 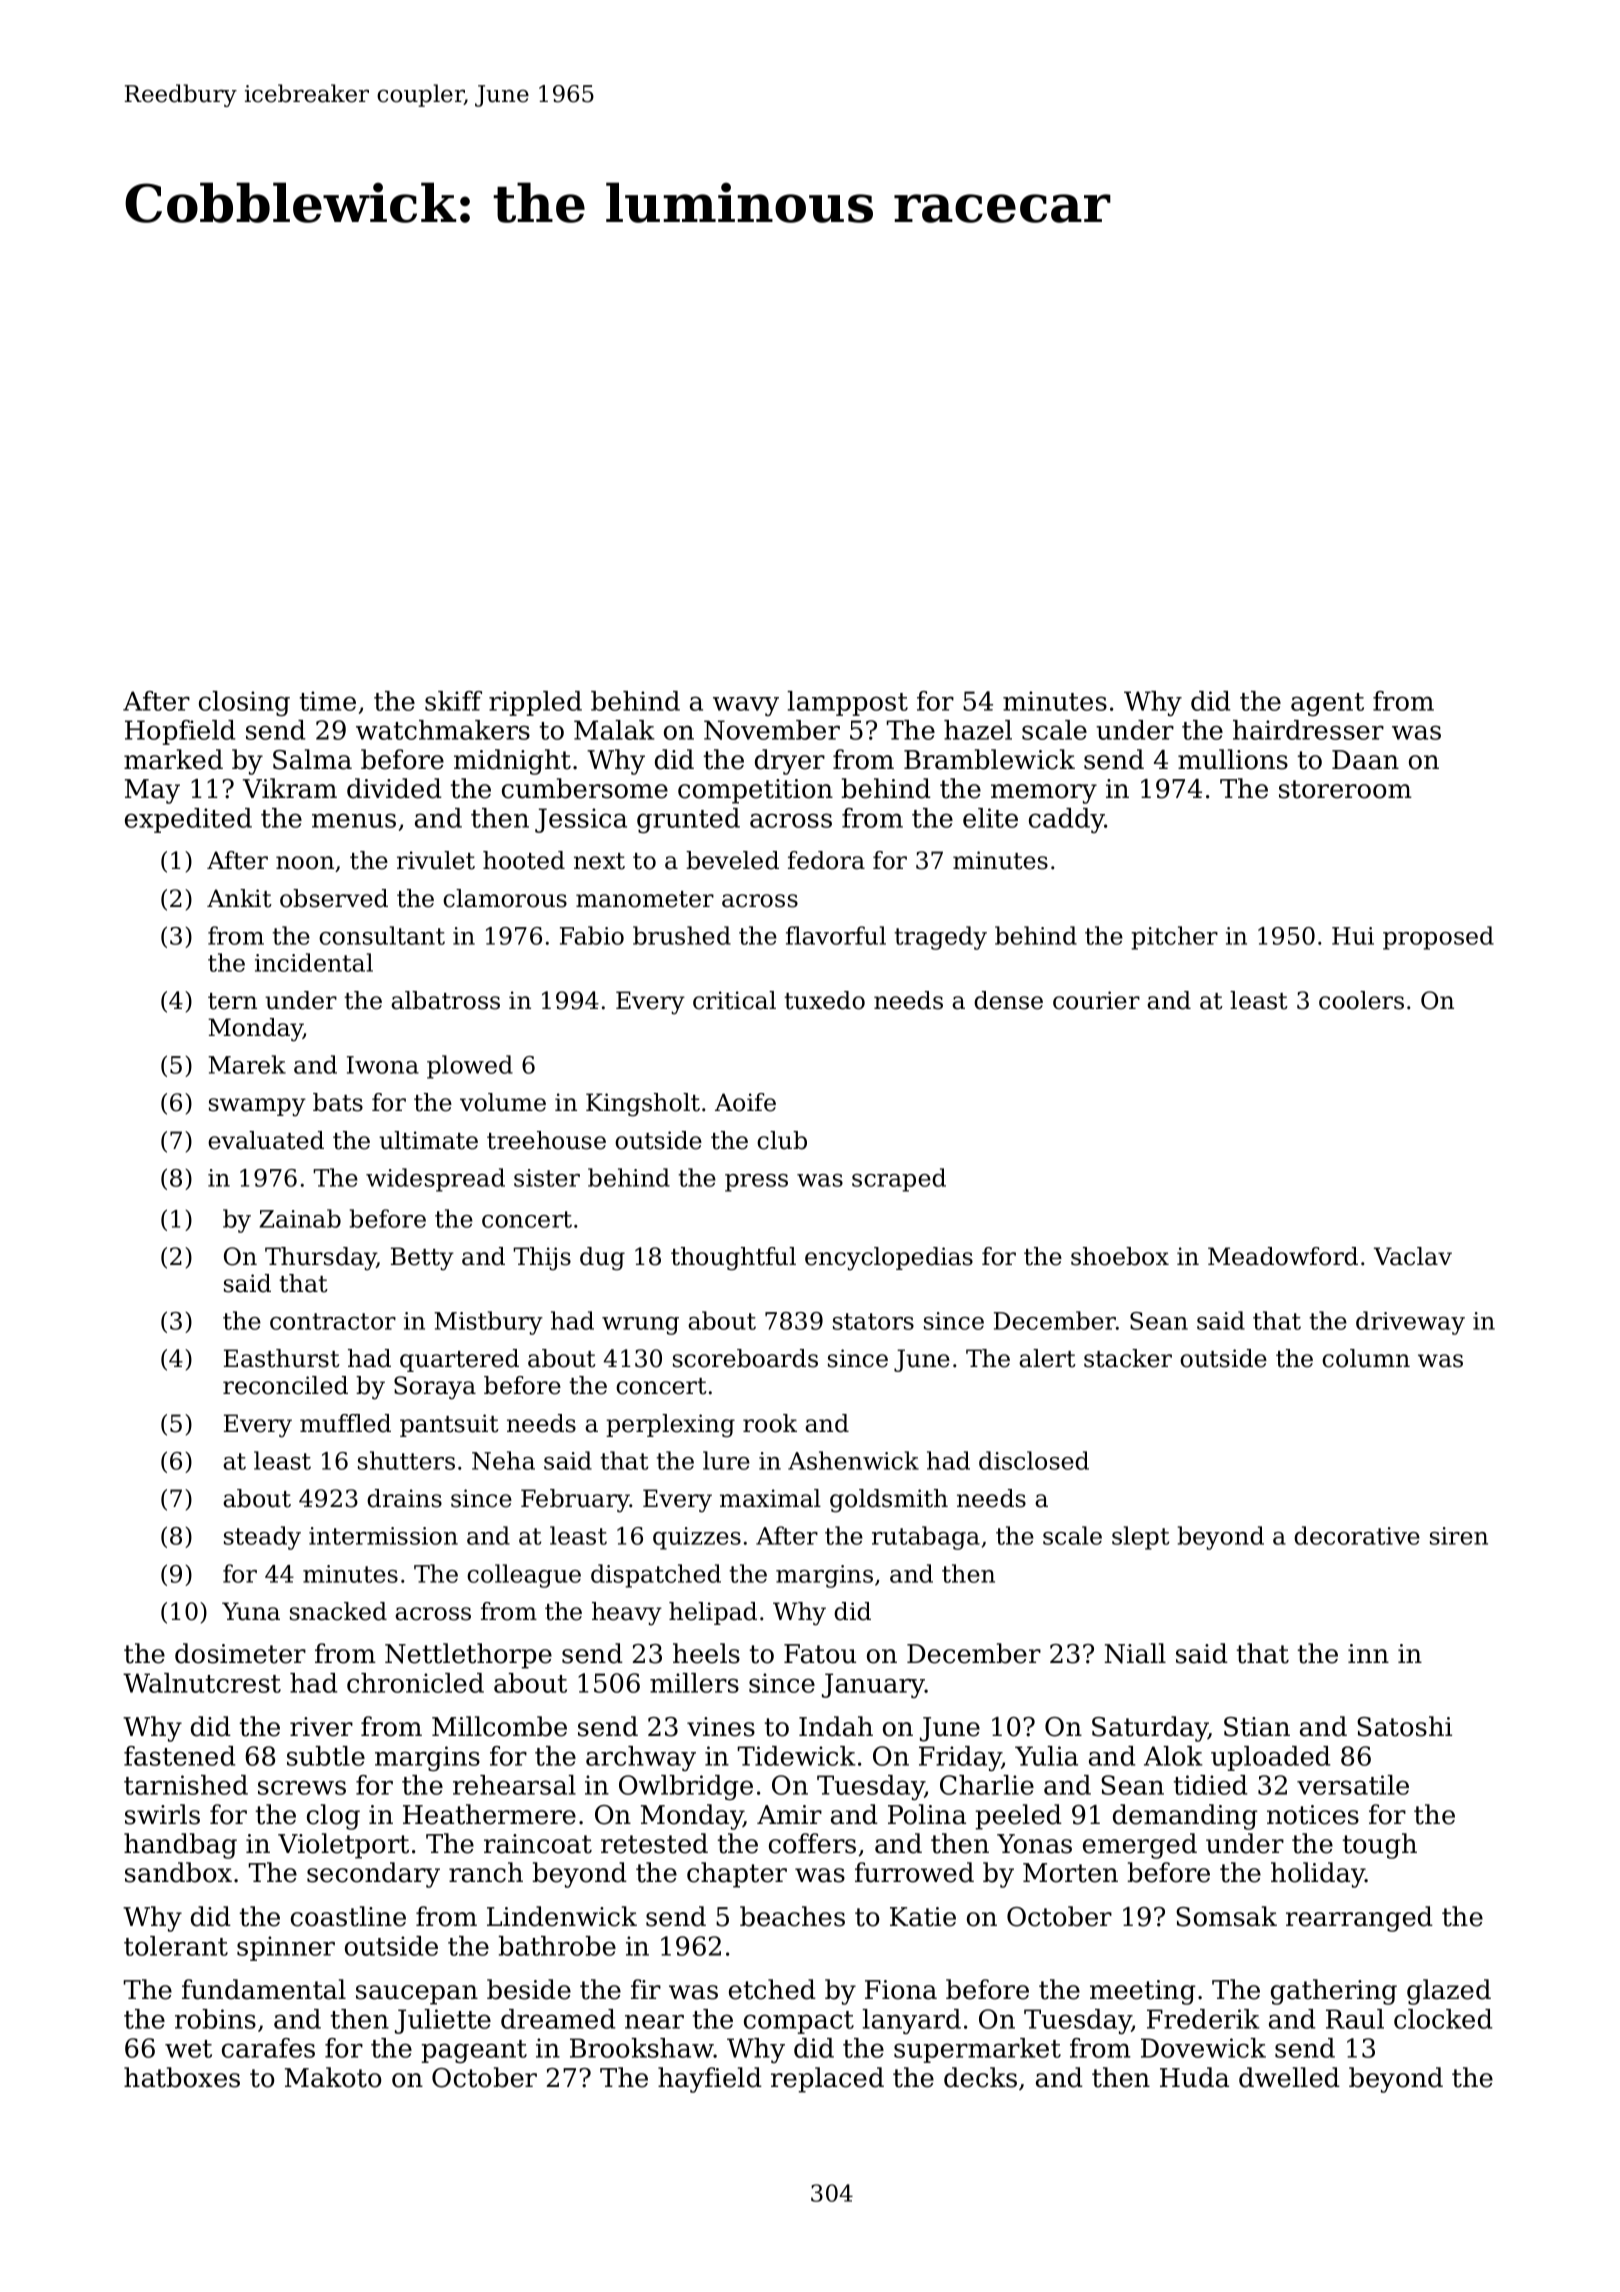 I want to click on replaced, so click(x=827, y=2080).
